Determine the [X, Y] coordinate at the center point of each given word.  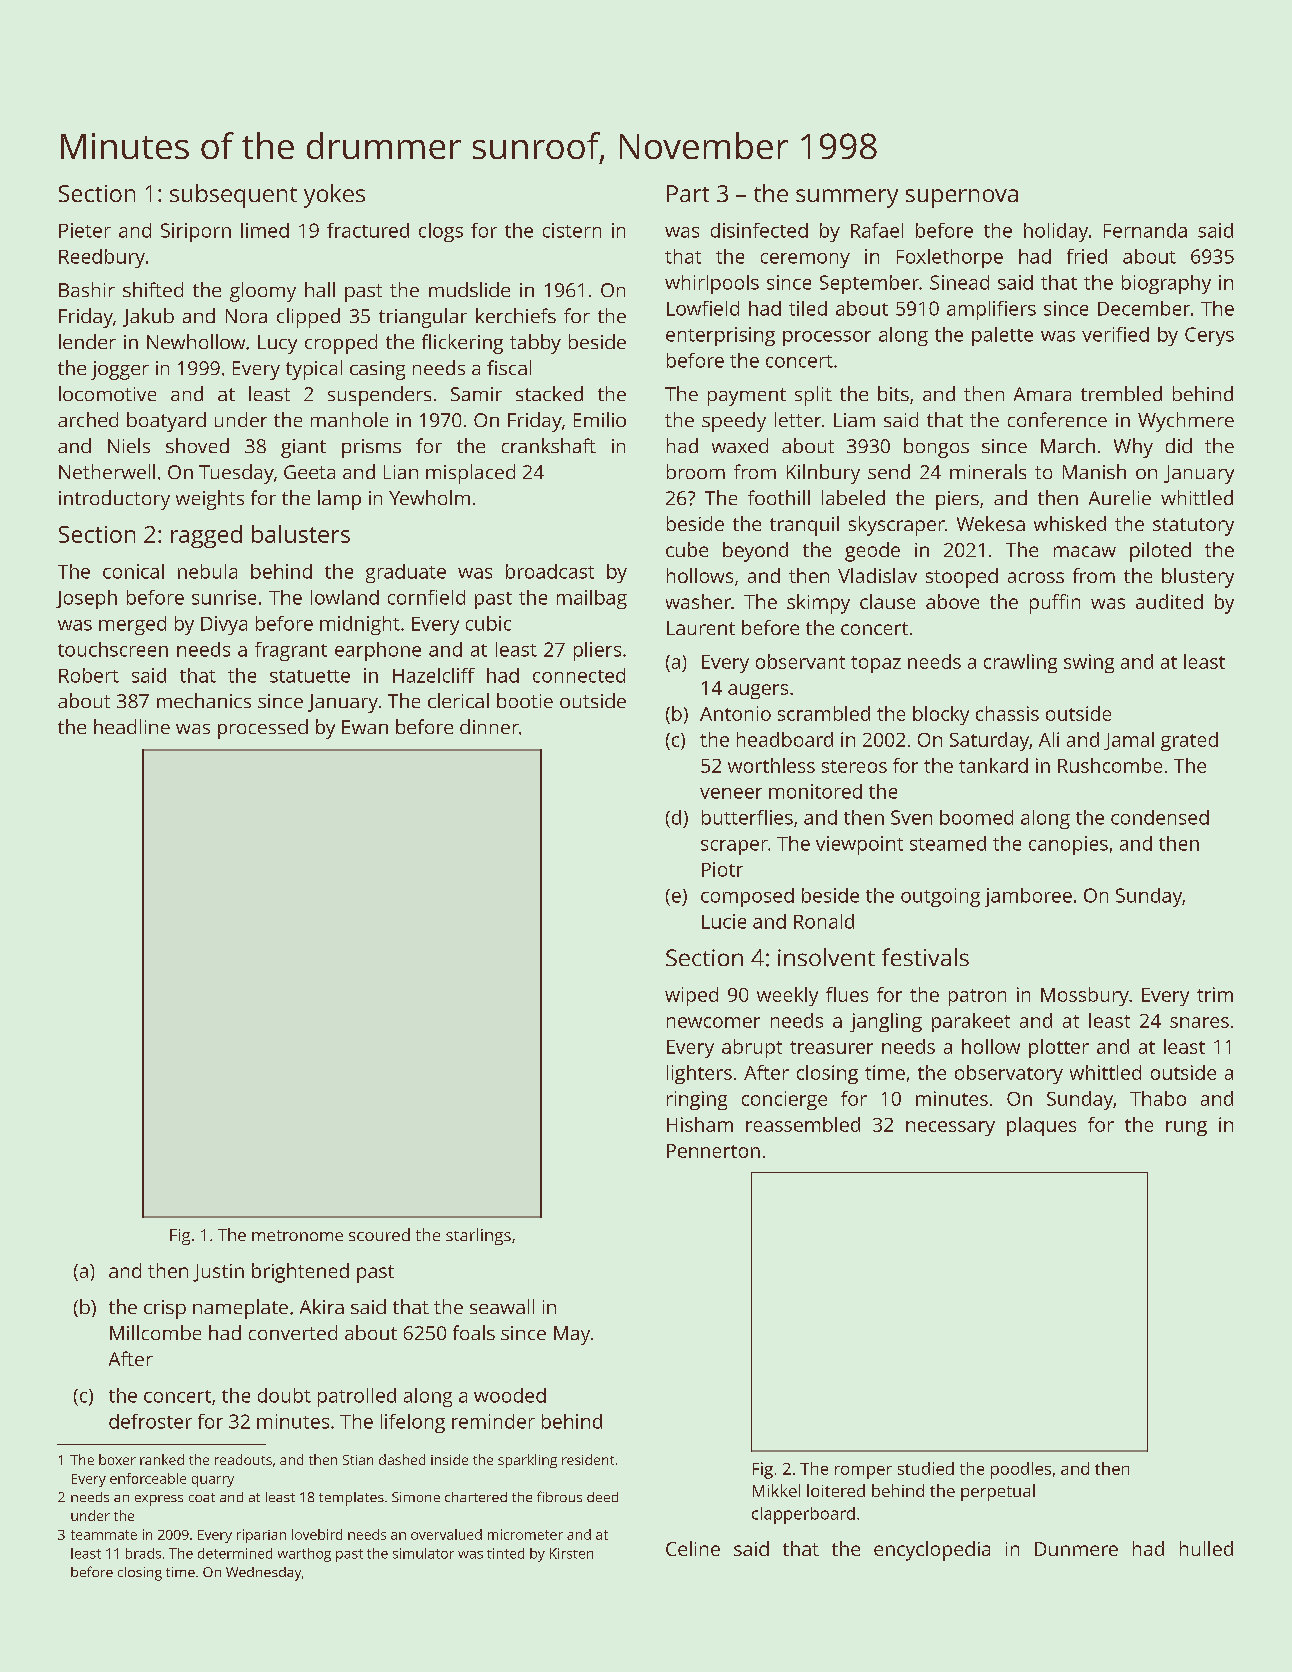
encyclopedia [932, 1551]
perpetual [998, 1492]
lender [87, 341]
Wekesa [991, 523]
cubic [488, 623]
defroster [150, 1421]
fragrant [291, 651]
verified [1115, 334]
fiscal [509, 367]
